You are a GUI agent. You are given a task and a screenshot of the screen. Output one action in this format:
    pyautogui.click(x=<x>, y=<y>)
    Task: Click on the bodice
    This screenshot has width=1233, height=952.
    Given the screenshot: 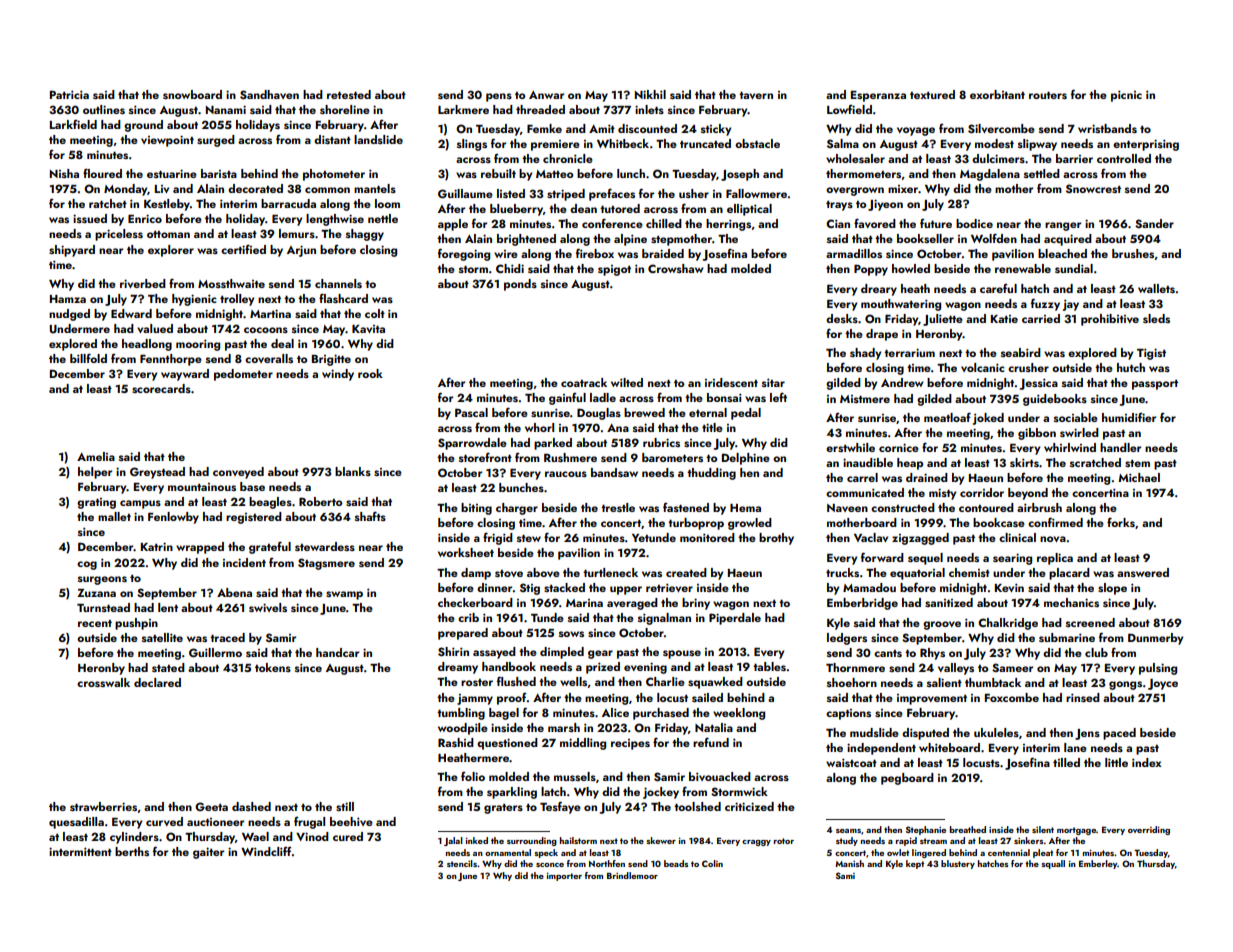 What is the action you would take?
    pyautogui.click(x=974, y=223)
